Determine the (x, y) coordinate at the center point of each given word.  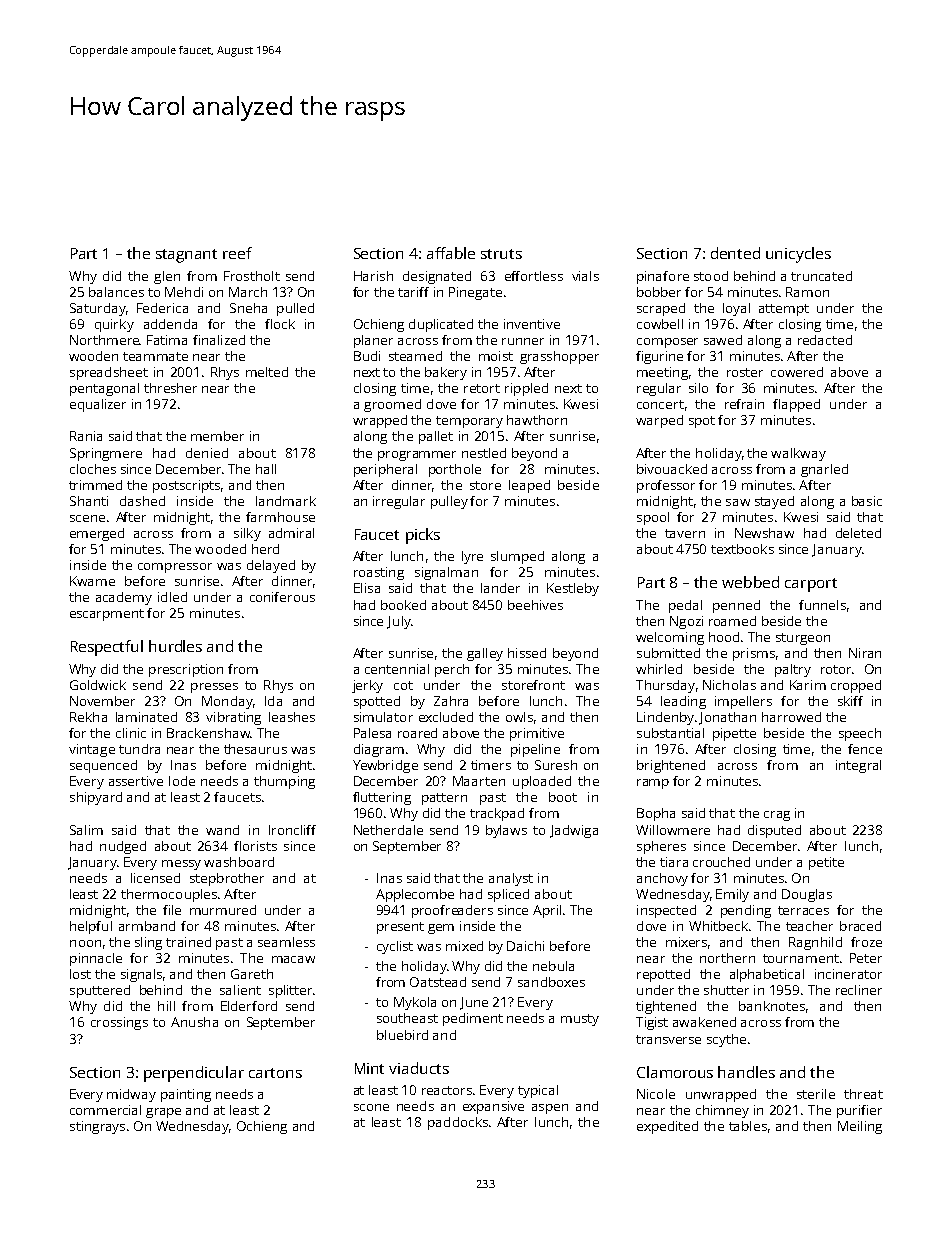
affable (451, 253)
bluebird (402, 1035)
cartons (275, 1073)
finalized (219, 340)
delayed (271, 566)
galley (485, 654)
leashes (292, 717)
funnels (822, 605)
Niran (865, 653)
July (399, 622)
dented (735, 253)
